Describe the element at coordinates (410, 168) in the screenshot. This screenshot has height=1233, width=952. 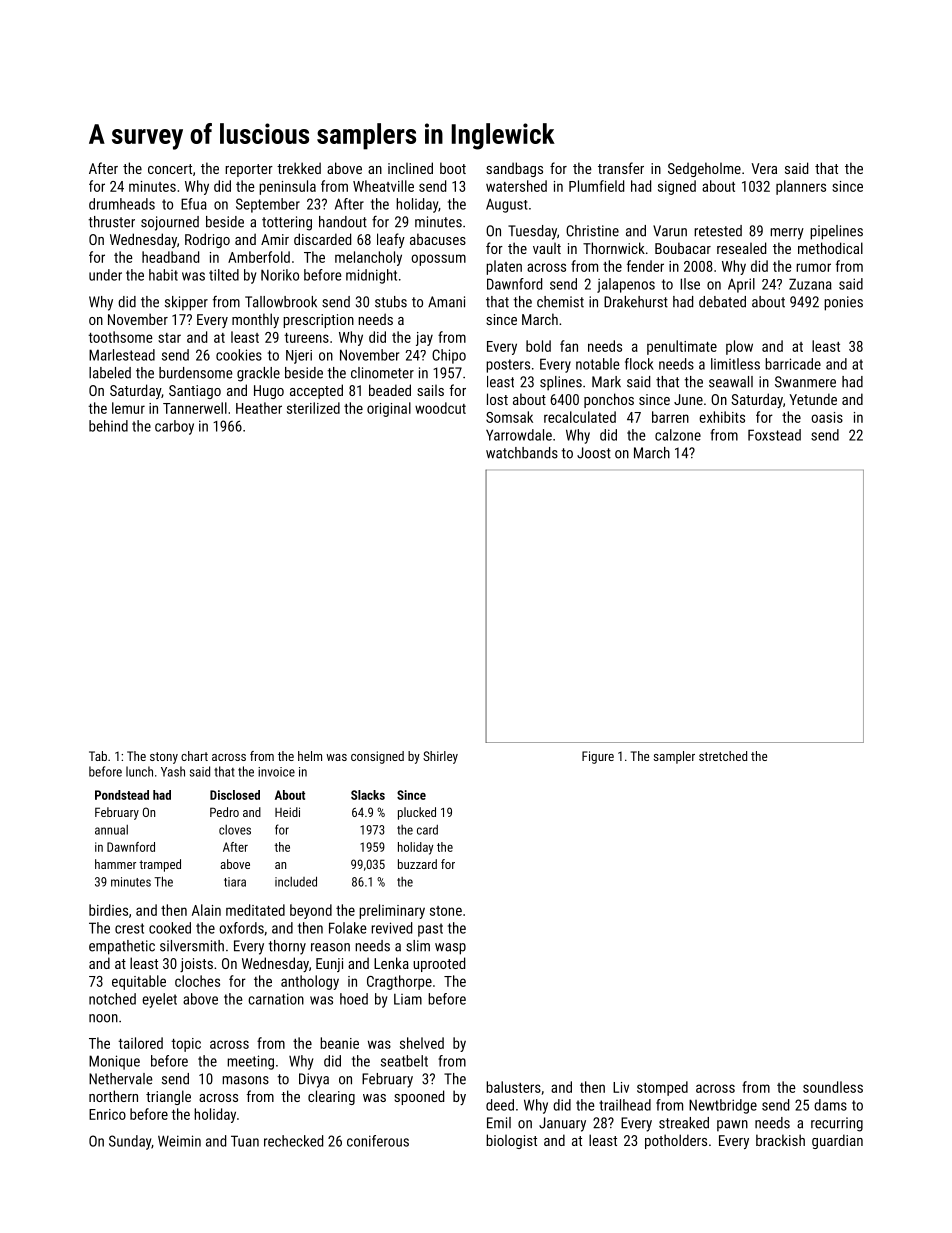
I see `inclined` at that location.
